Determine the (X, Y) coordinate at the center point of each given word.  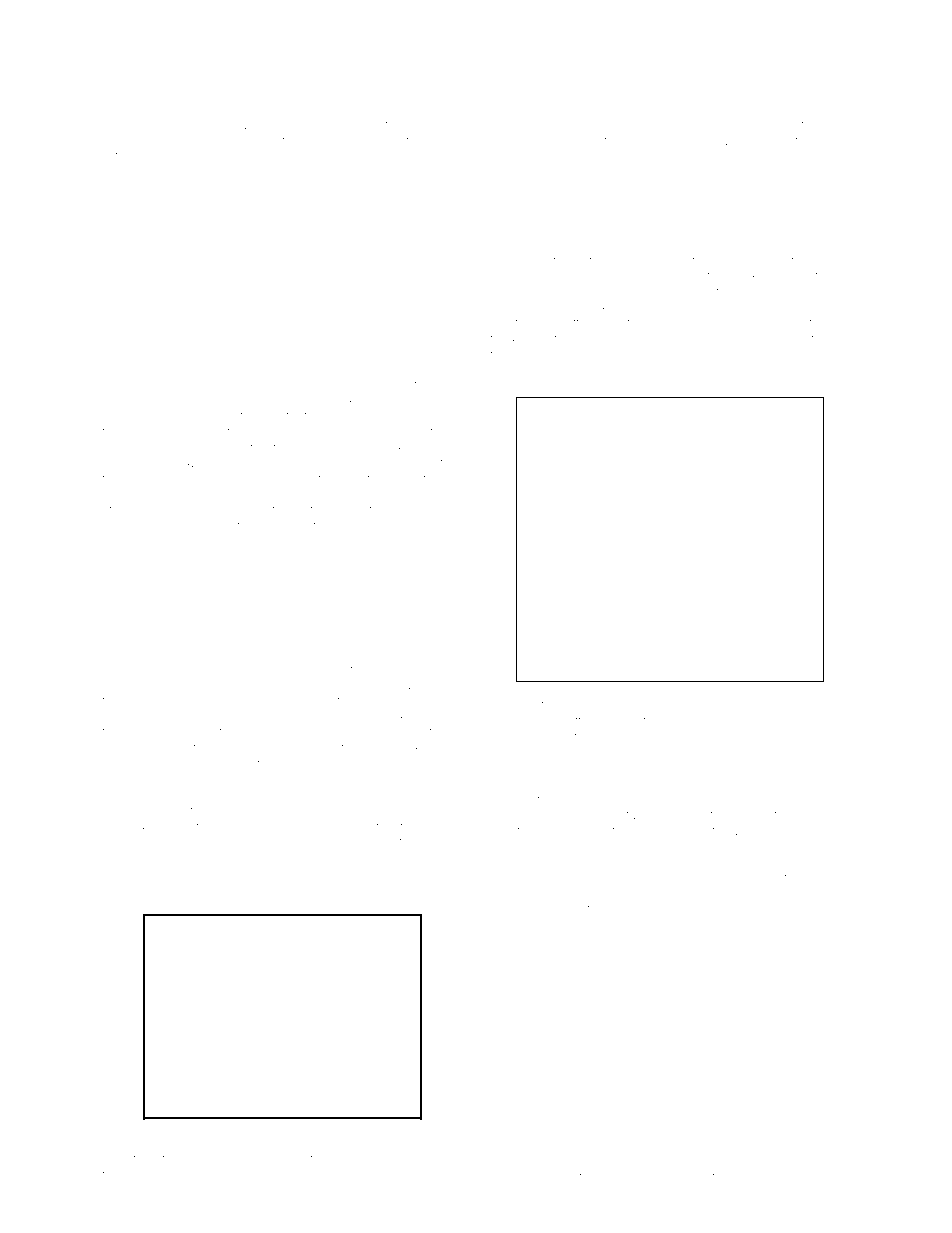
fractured (162, 669)
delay (411, 511)
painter (509, 309)
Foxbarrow (328, 887)
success (222, 385)
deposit (536, 261)
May (789, 706)
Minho (643, 908)
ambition (513, 830)
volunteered (793, 260)
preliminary (157, 1176)
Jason (200, 141)
